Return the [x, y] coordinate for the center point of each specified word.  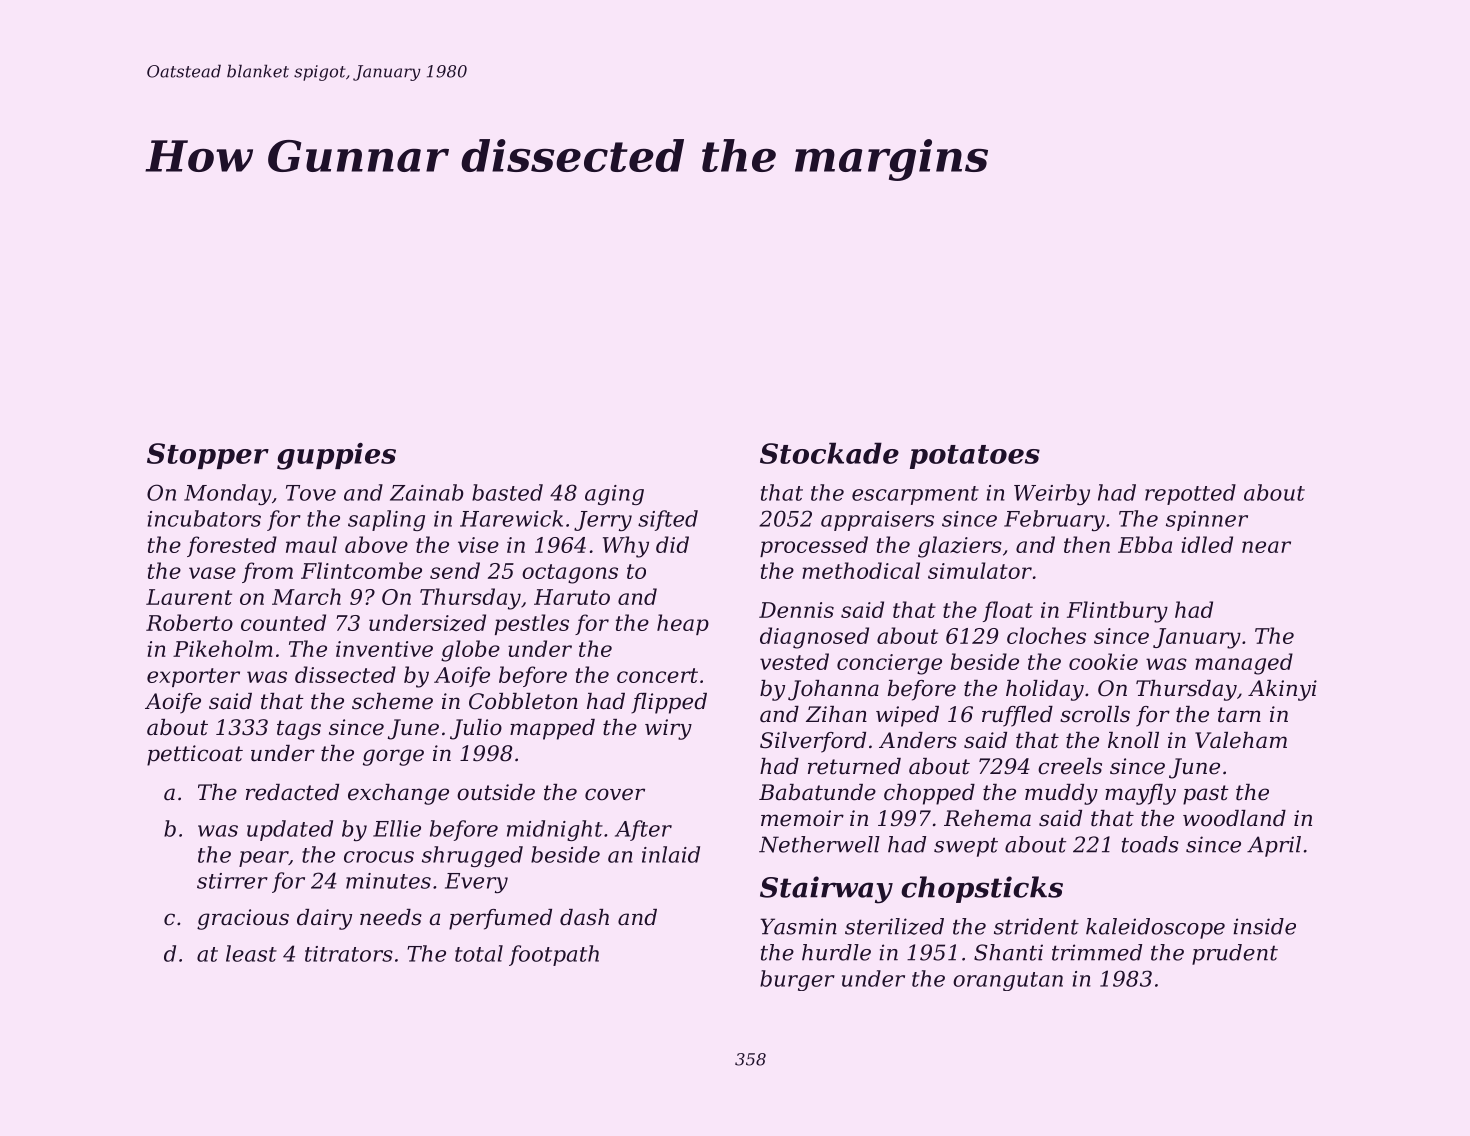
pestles [532, 624]
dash [584, 917]
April [1274, 846]
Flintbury [1117, 612]
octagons [570, 574]
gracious [243, 919]
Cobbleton [523, 701]
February [1054, 520]
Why [626, 547]
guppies [336, 456]
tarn [1239, 715]
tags [299, 730]
